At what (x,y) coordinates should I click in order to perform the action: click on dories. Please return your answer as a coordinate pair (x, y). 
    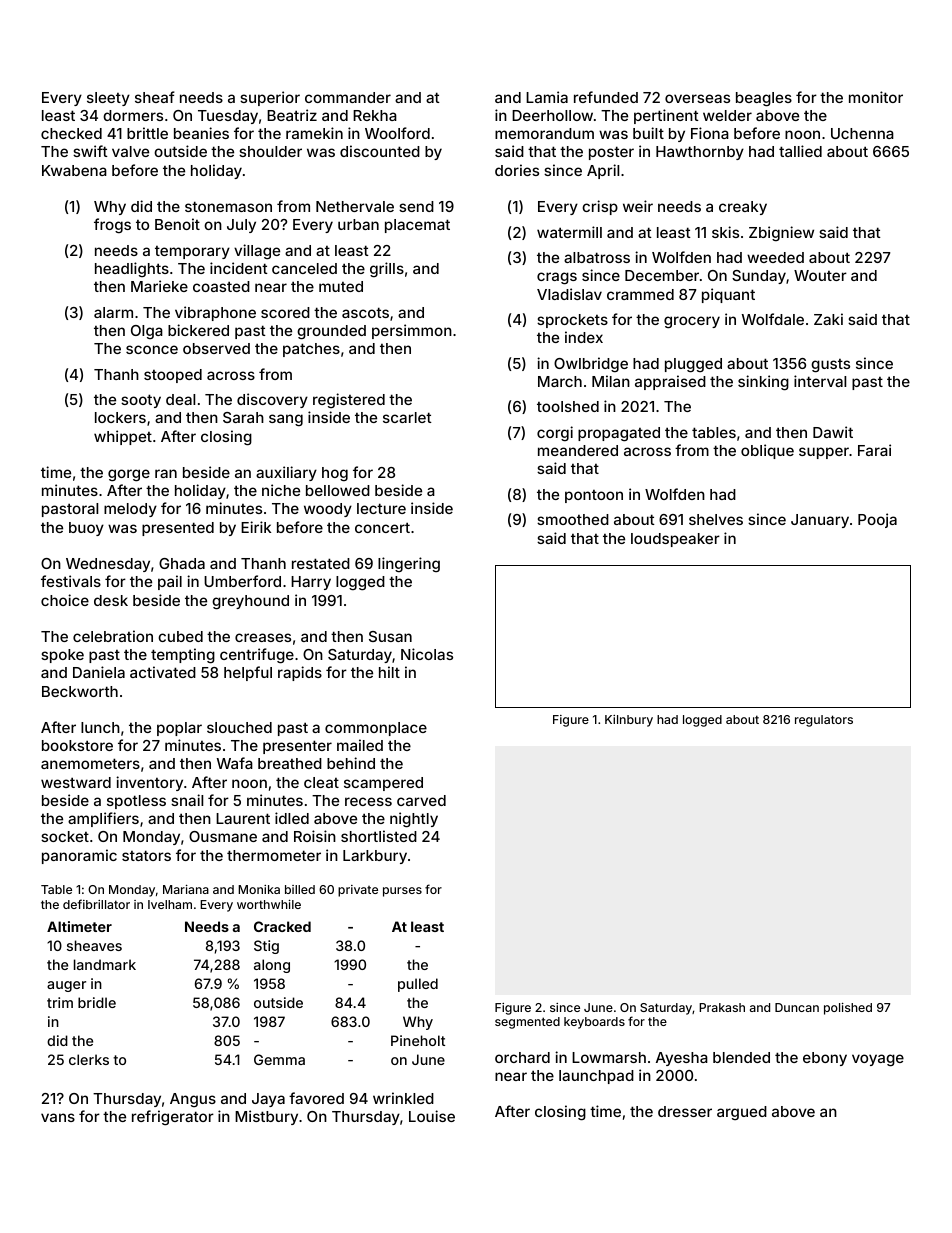
    Looking at the image, I should click on (517, 170).
